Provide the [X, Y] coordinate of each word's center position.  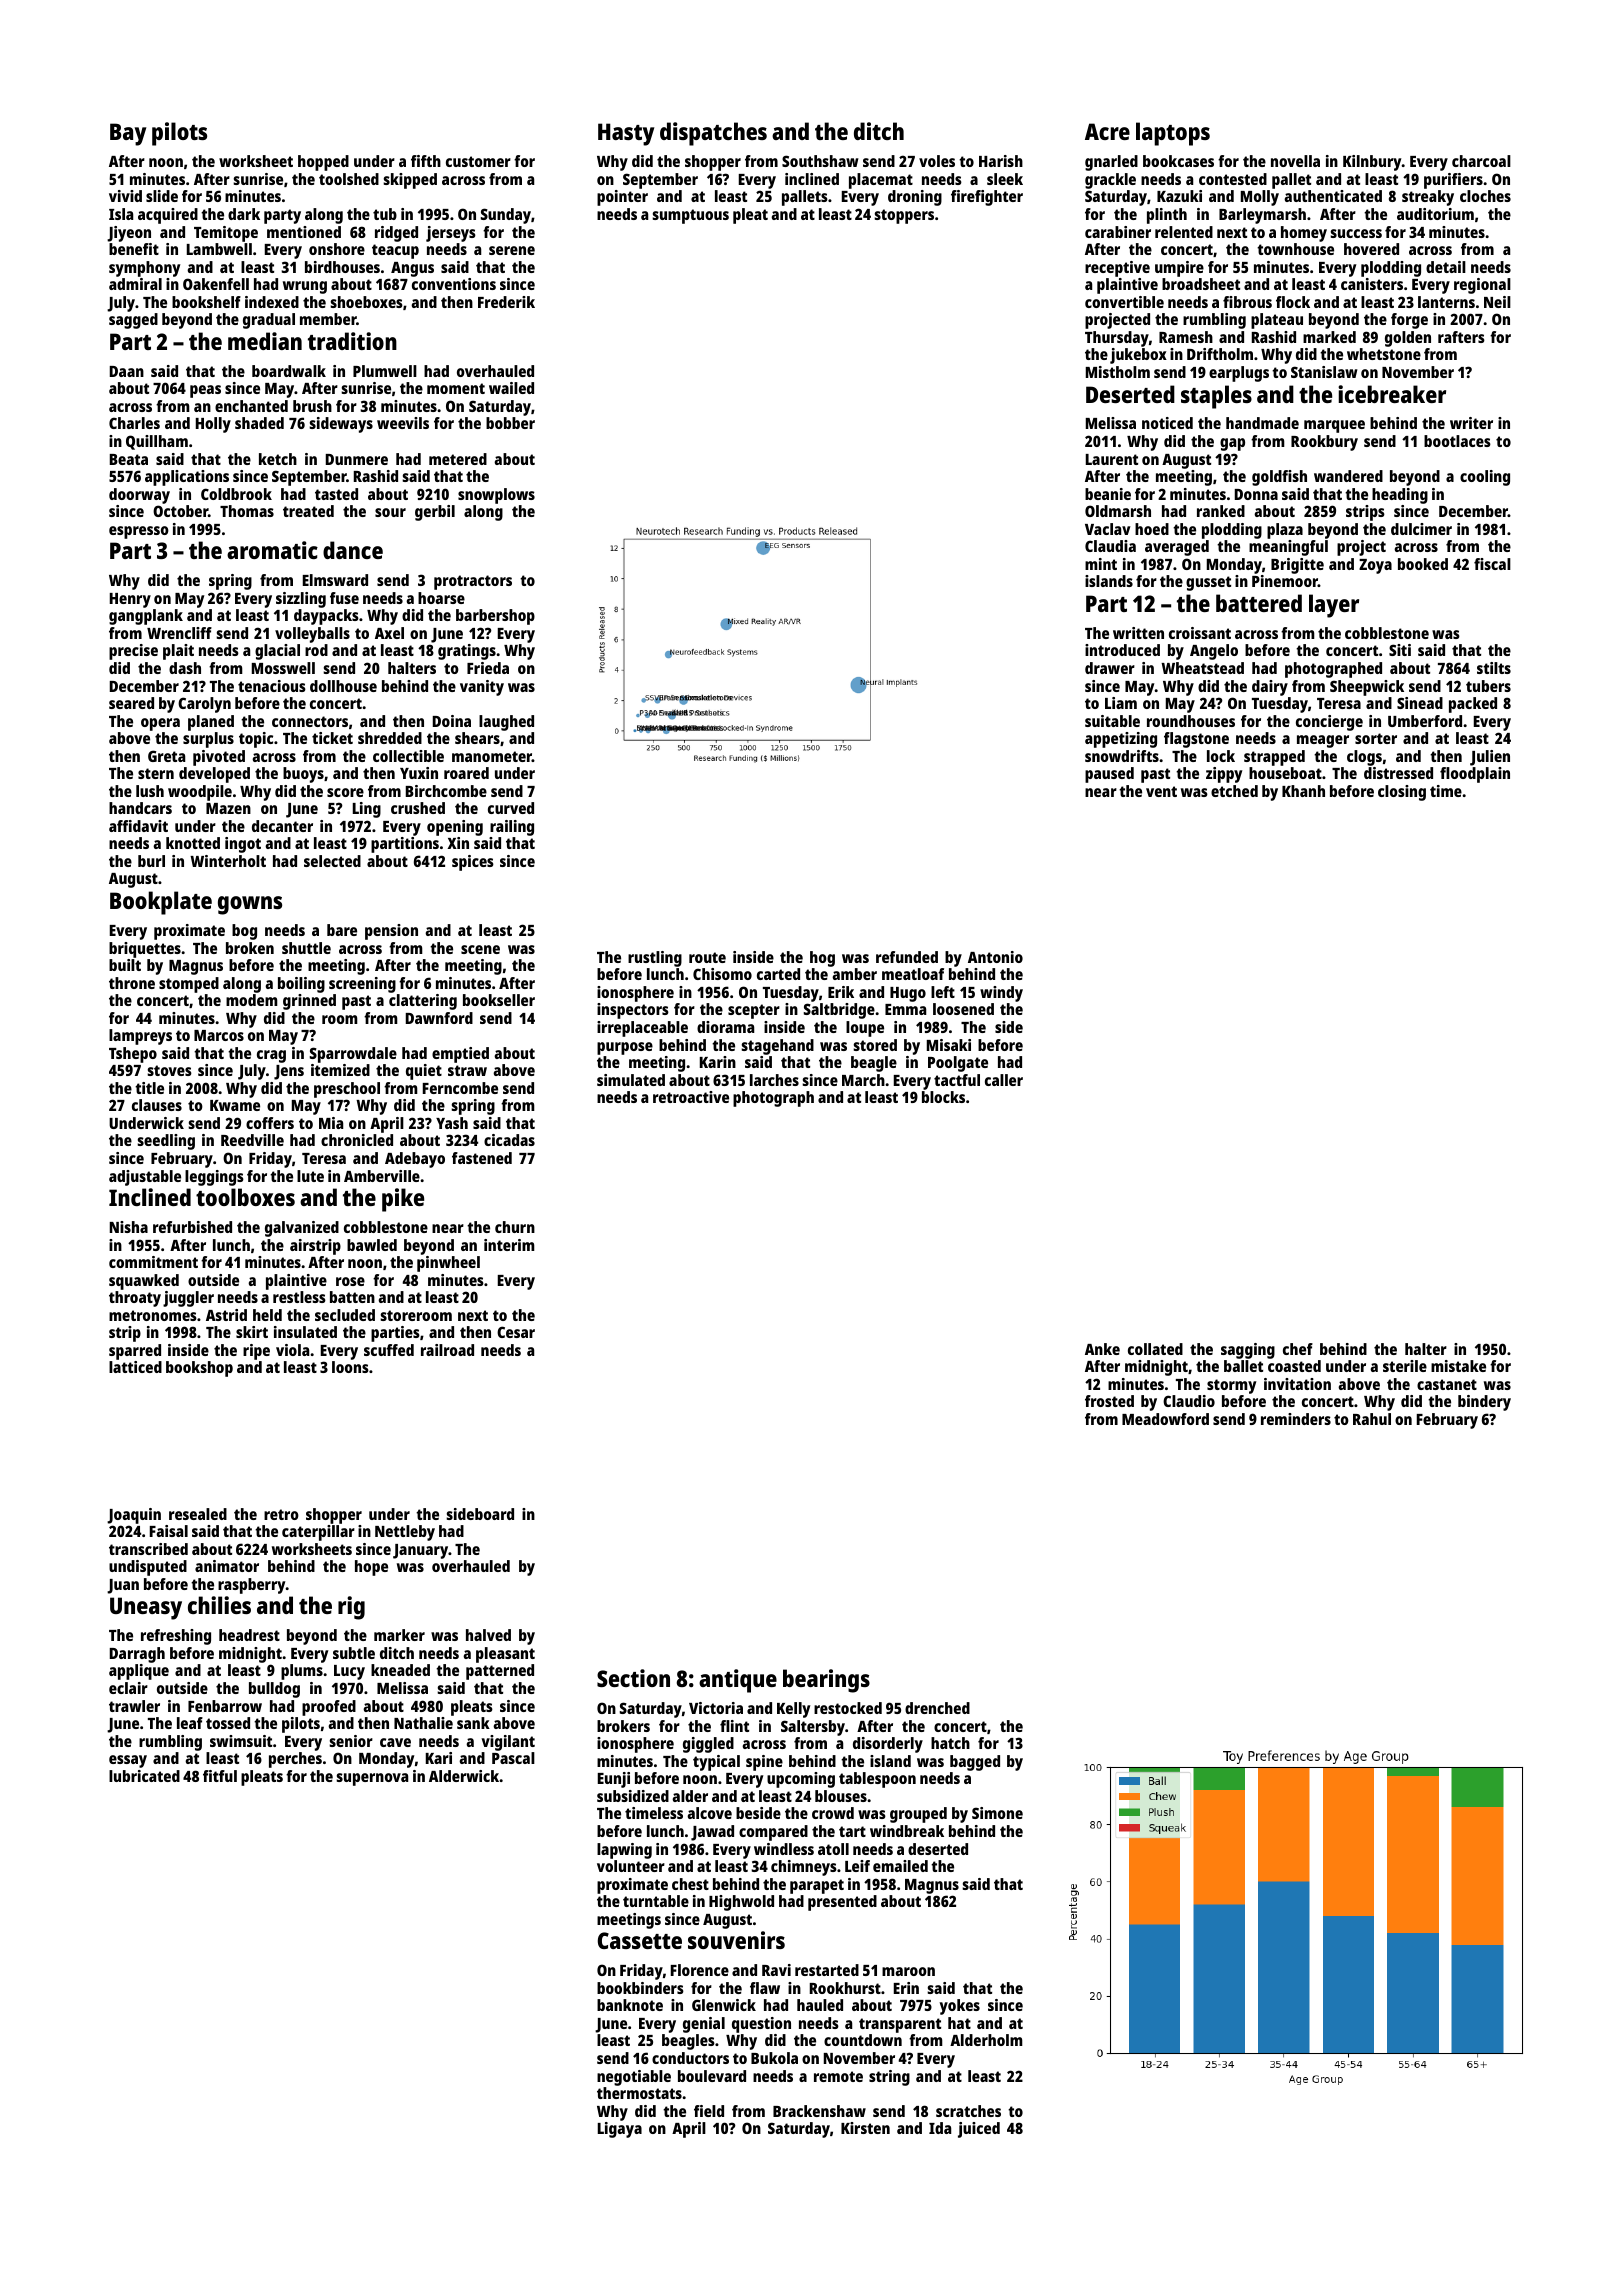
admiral [135, 284]
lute [310, 1176]
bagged [975, 1763]
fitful [220, 1776]
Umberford [1425, 721]
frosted [1109, 1401]
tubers [1488, 686]
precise [133, 652]
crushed [418, 808]
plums [302, 1672]
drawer [1110, 668]
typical [716, 1763]
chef [1298, 1349]
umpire [1179, 269]
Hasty [626, 134]
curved [511, 808]
